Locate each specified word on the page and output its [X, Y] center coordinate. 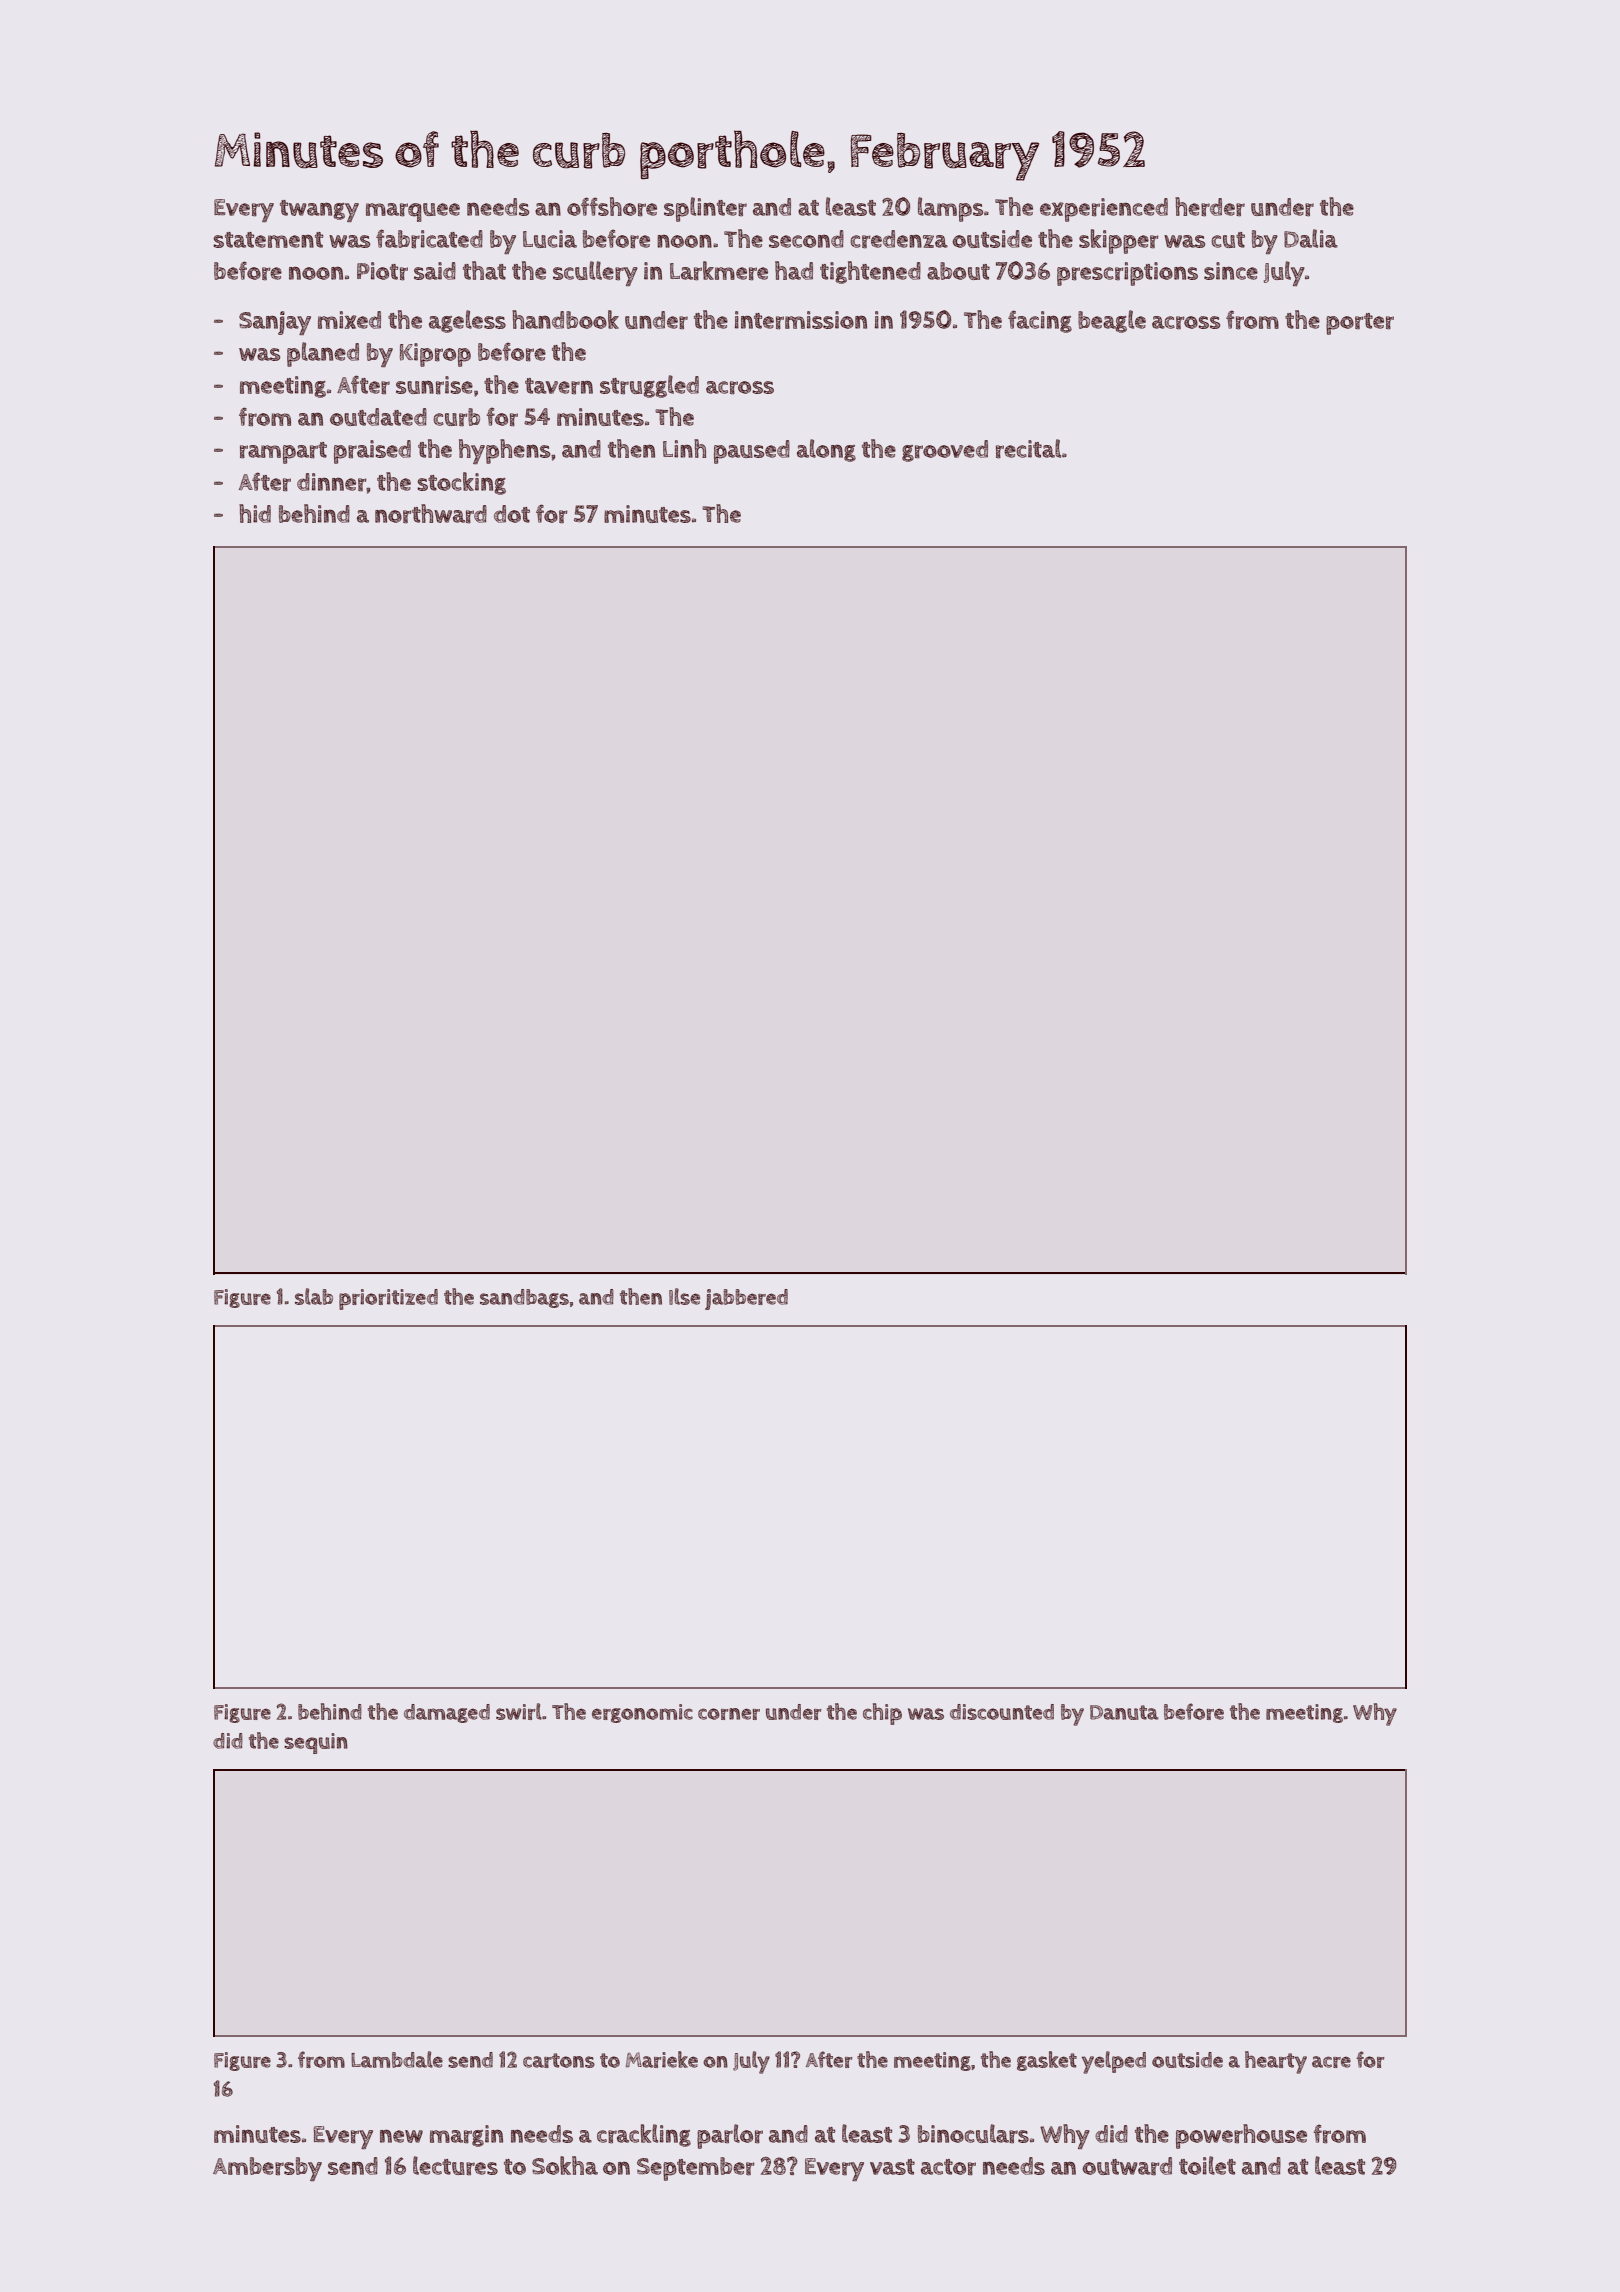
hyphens [504, 451]
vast [892, 2167]
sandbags [524, 1298]
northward [431, 513]
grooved [945, 451]
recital [1028, 448]
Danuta [1124, 1712]
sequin [316, 1743]
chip [882, 1714]
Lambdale [397, 2059]
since [1231, 271]
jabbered [746, 1299]
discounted [1002, 1712]
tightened [870, 272]
